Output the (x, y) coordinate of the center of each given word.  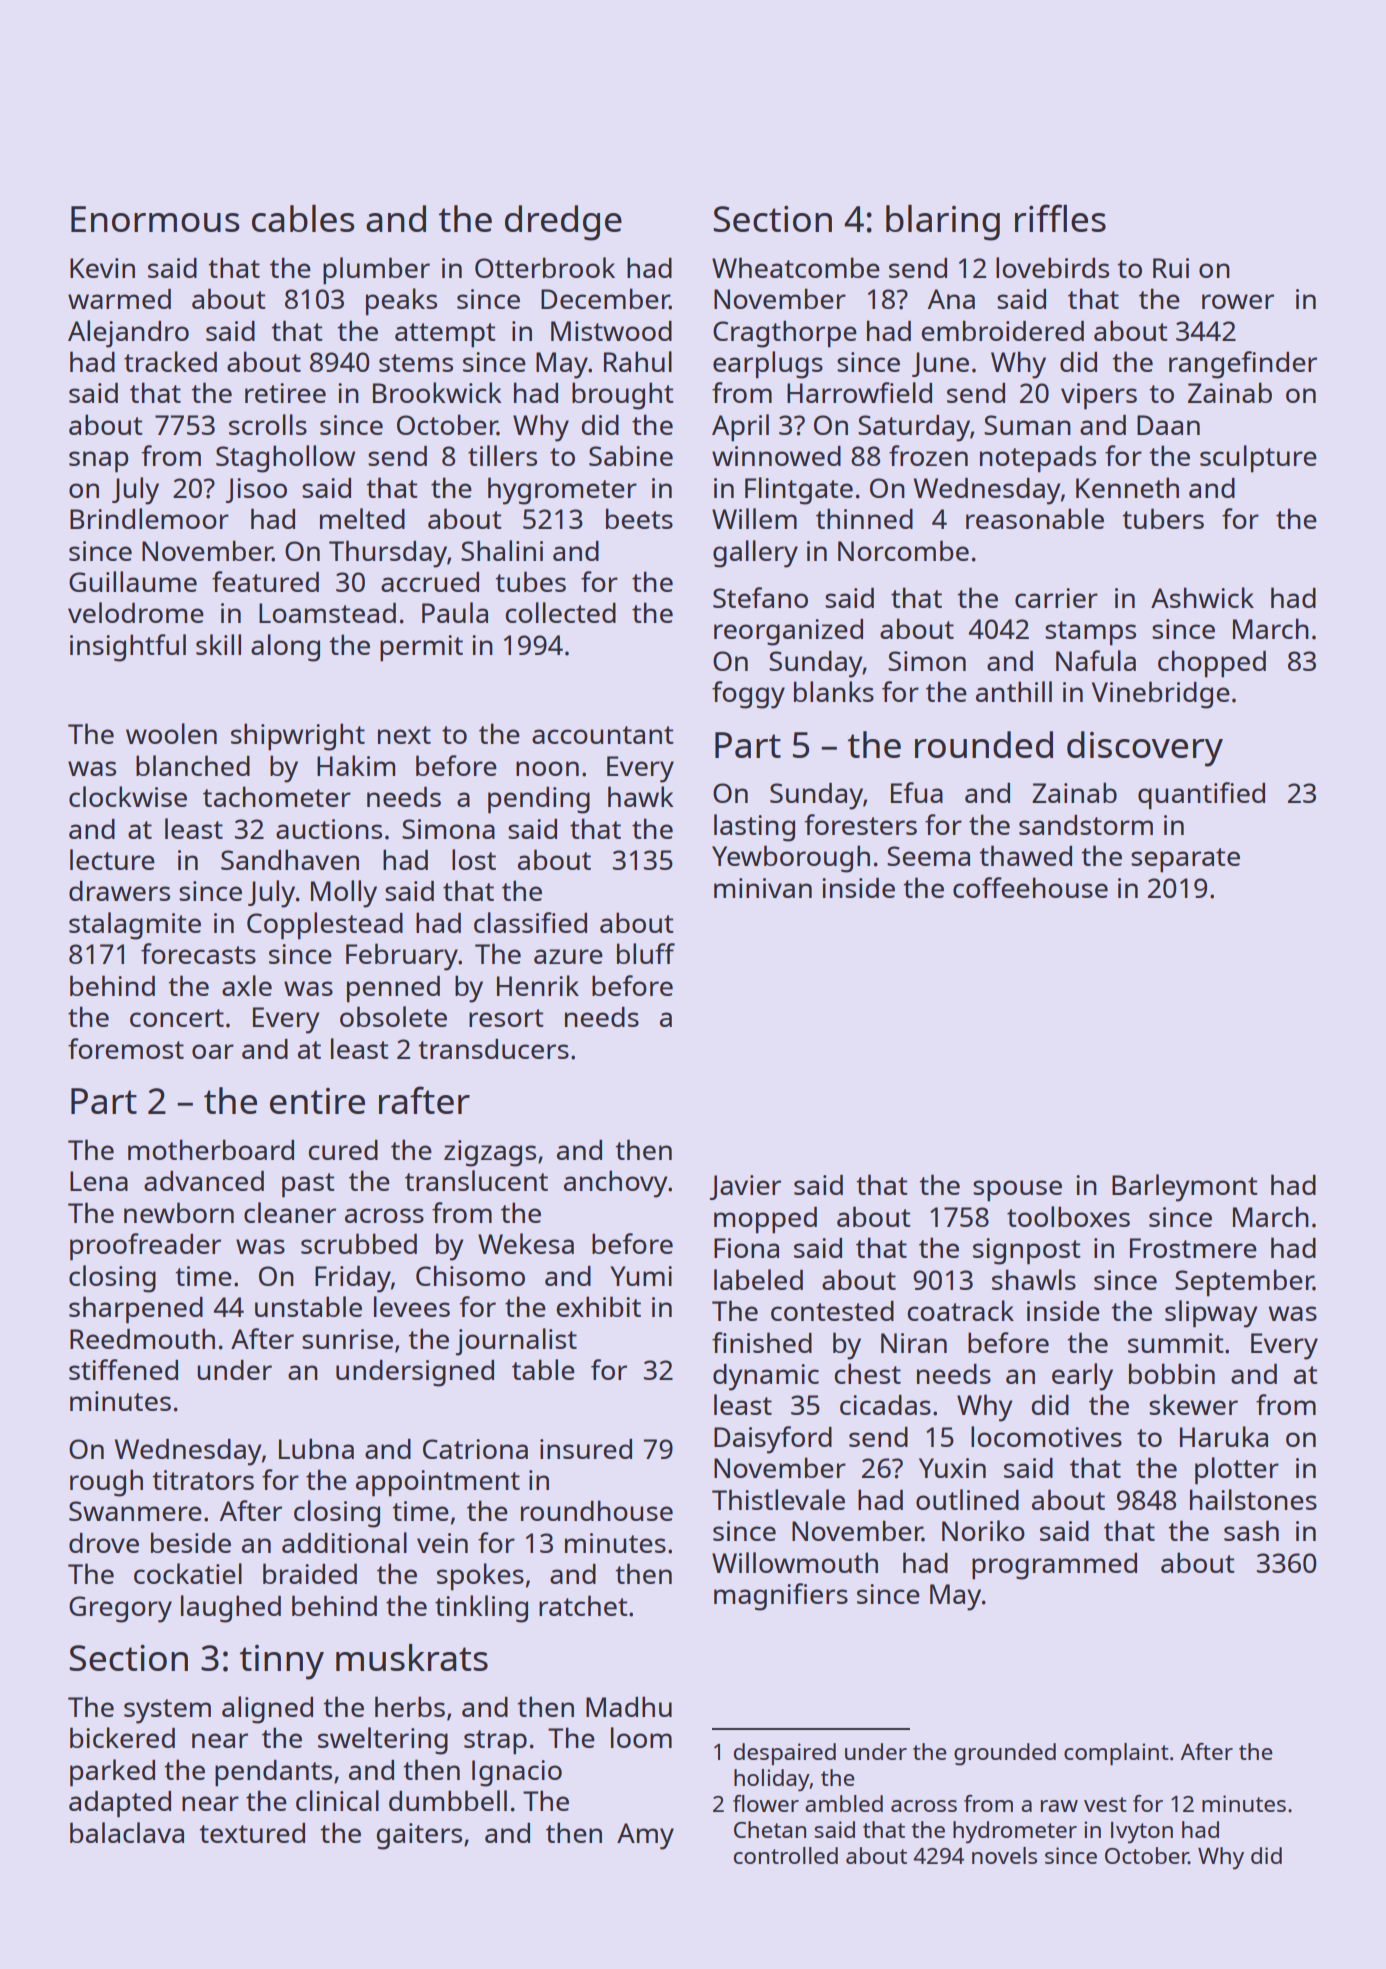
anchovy (615, 1184)
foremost (126, 1048)
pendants (273, 1773)
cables (303, 218)
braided (310, 1573)
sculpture (1258, 459)
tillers (502, 455)
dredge (563, 223)
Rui (1171, 268)
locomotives (1046, 1436)
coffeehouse (1030, 887)
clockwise (128, 796)
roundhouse (597, 1510)
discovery (1145, 749)
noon (547, 768)
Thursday (388, 554)
